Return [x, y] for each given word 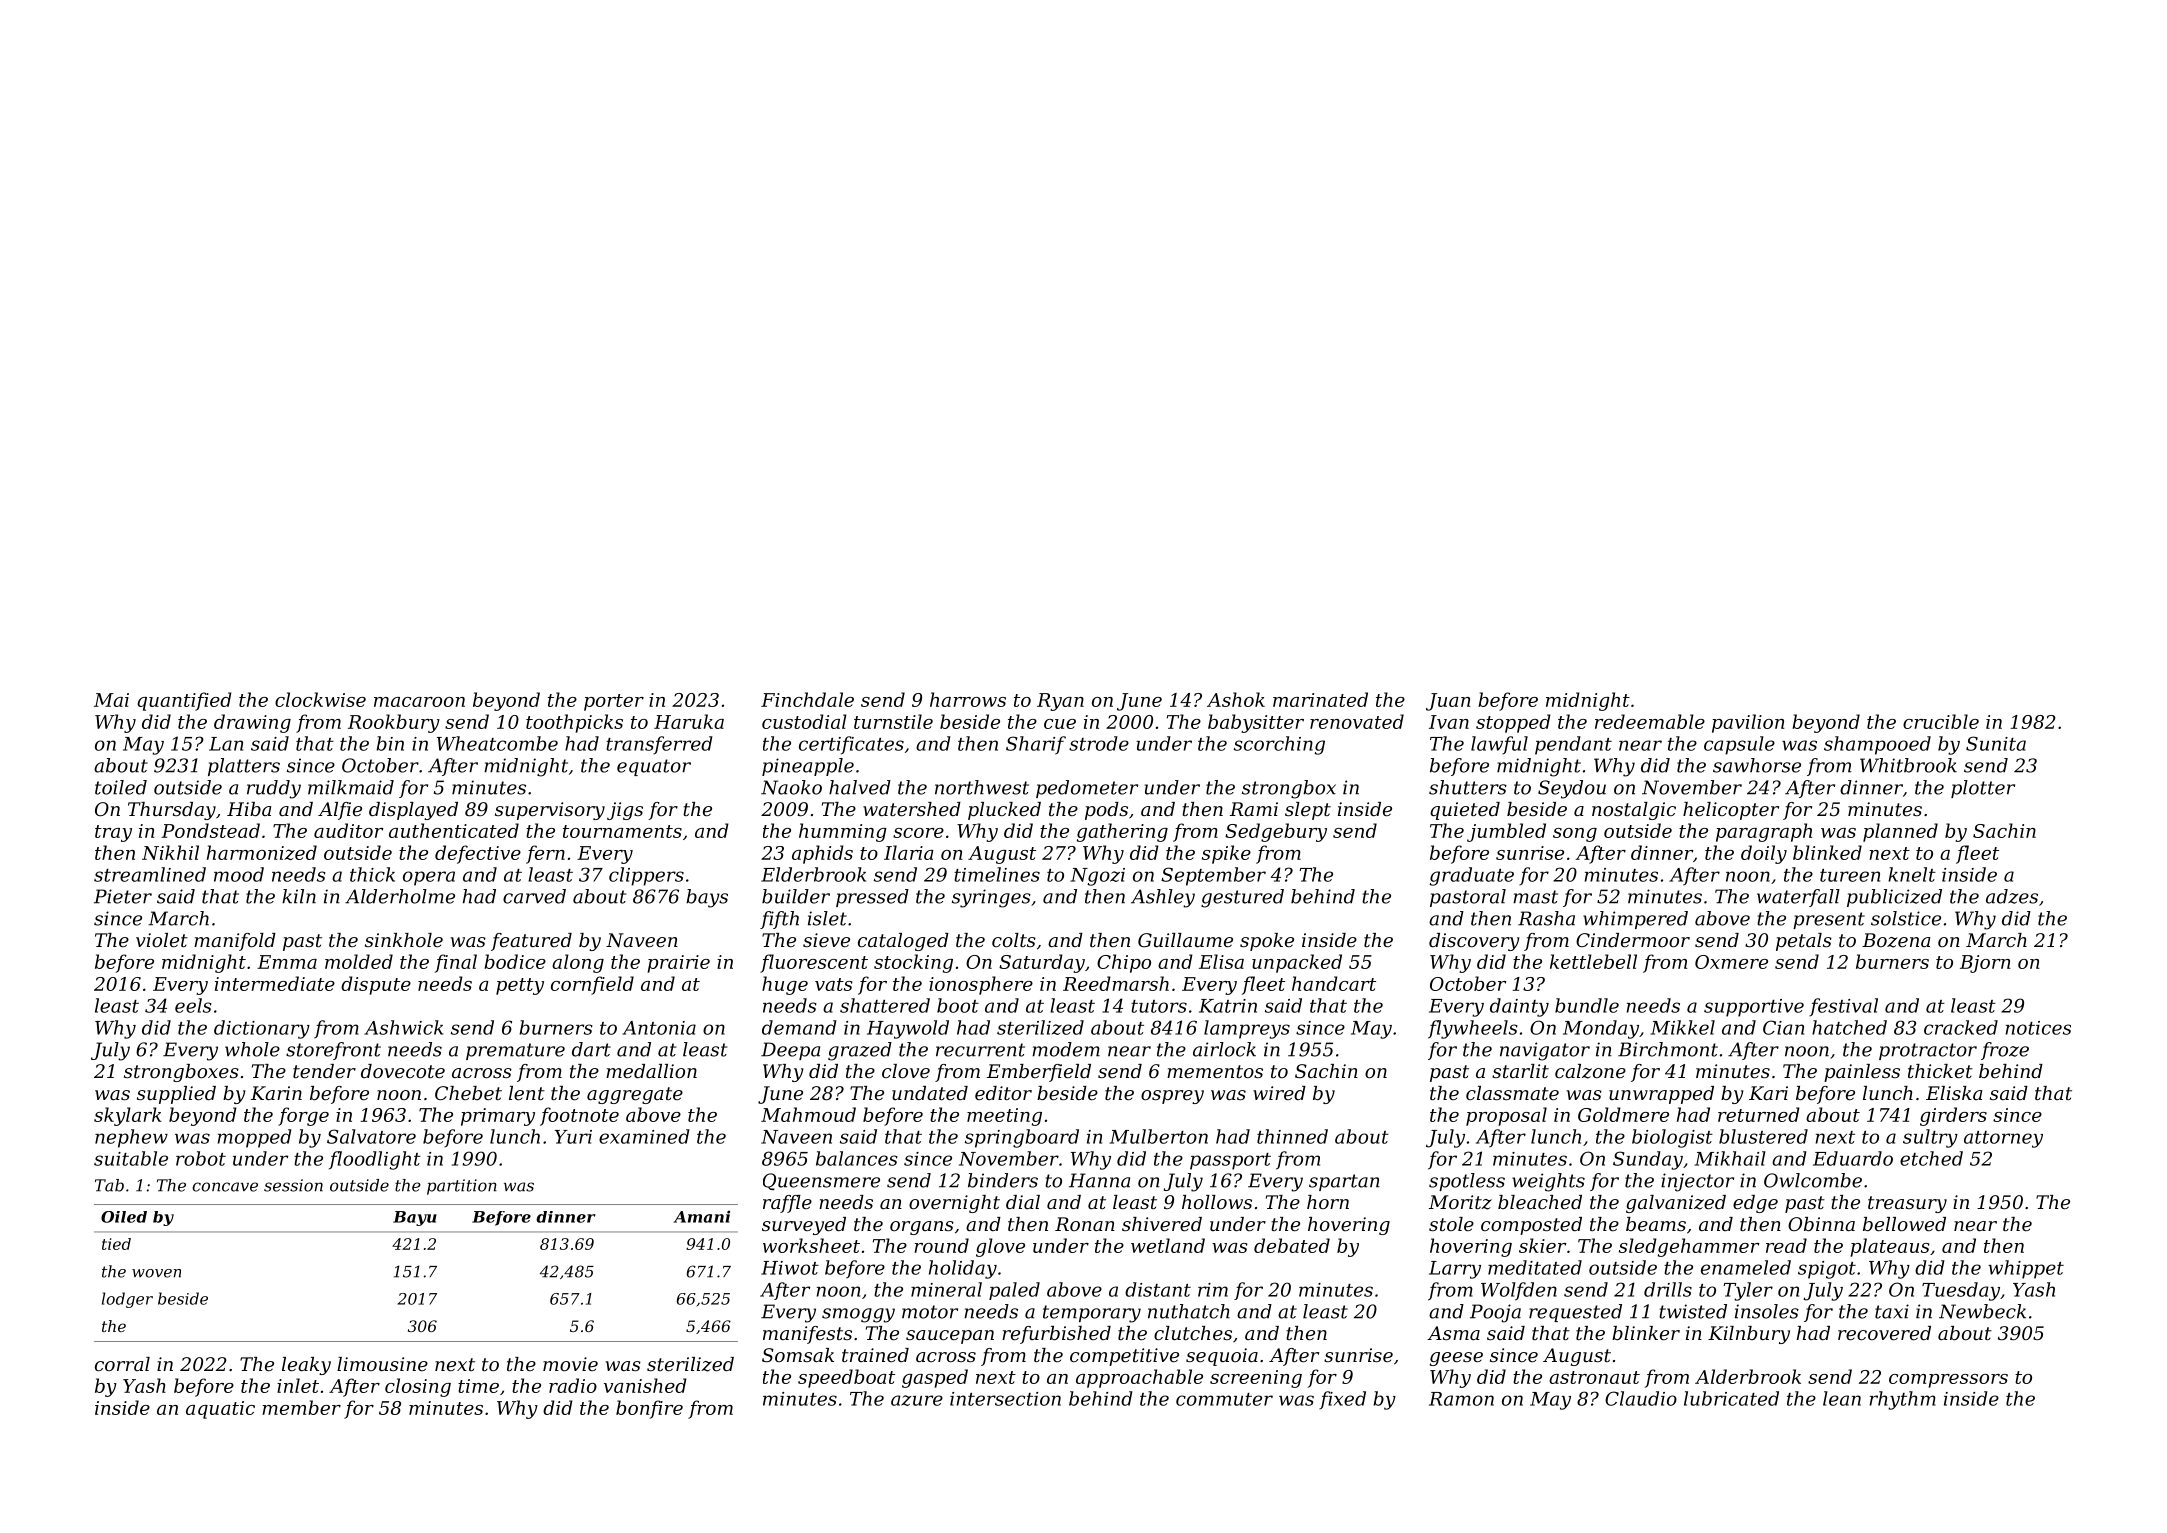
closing [418, 1387]
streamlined [150, 874]
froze [2005, 1051]
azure [917, 1400]
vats [834, 984]
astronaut [1594, 1377]
